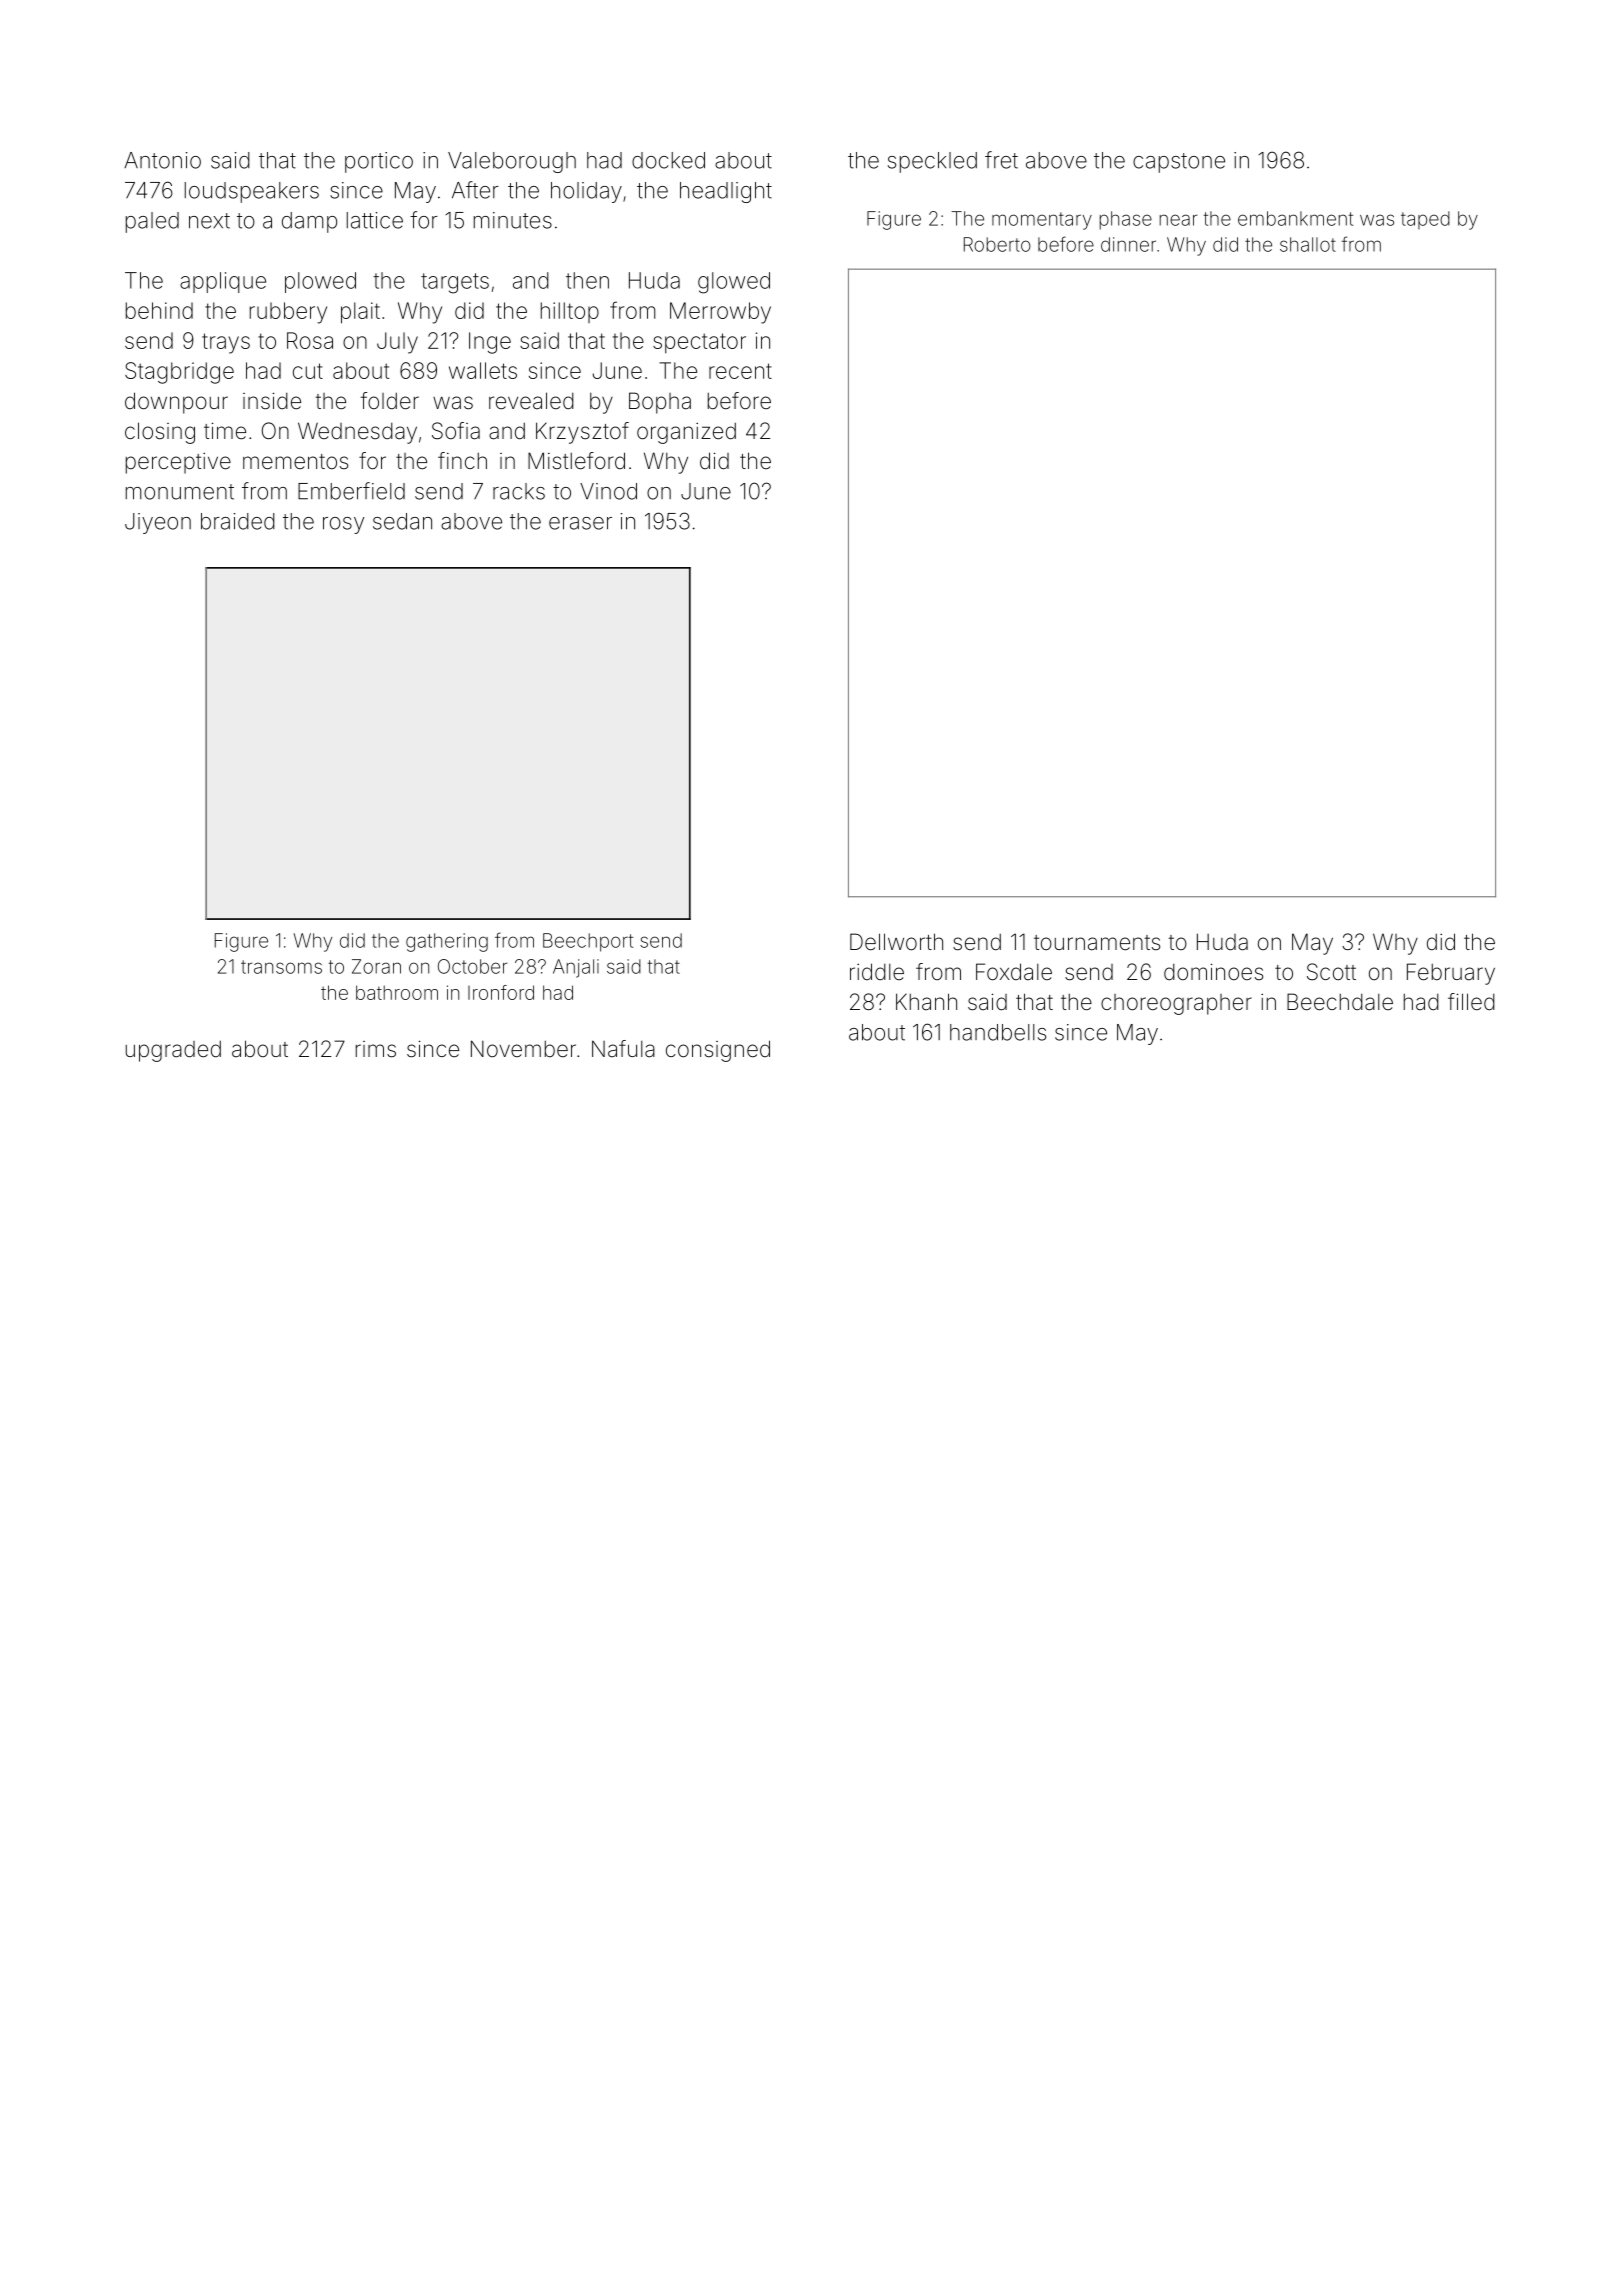 The width and height of the screenshot is (1620, 2292). Describe the element at coordinates (740, 371) in the screenshot. I see `recent` at that location.
